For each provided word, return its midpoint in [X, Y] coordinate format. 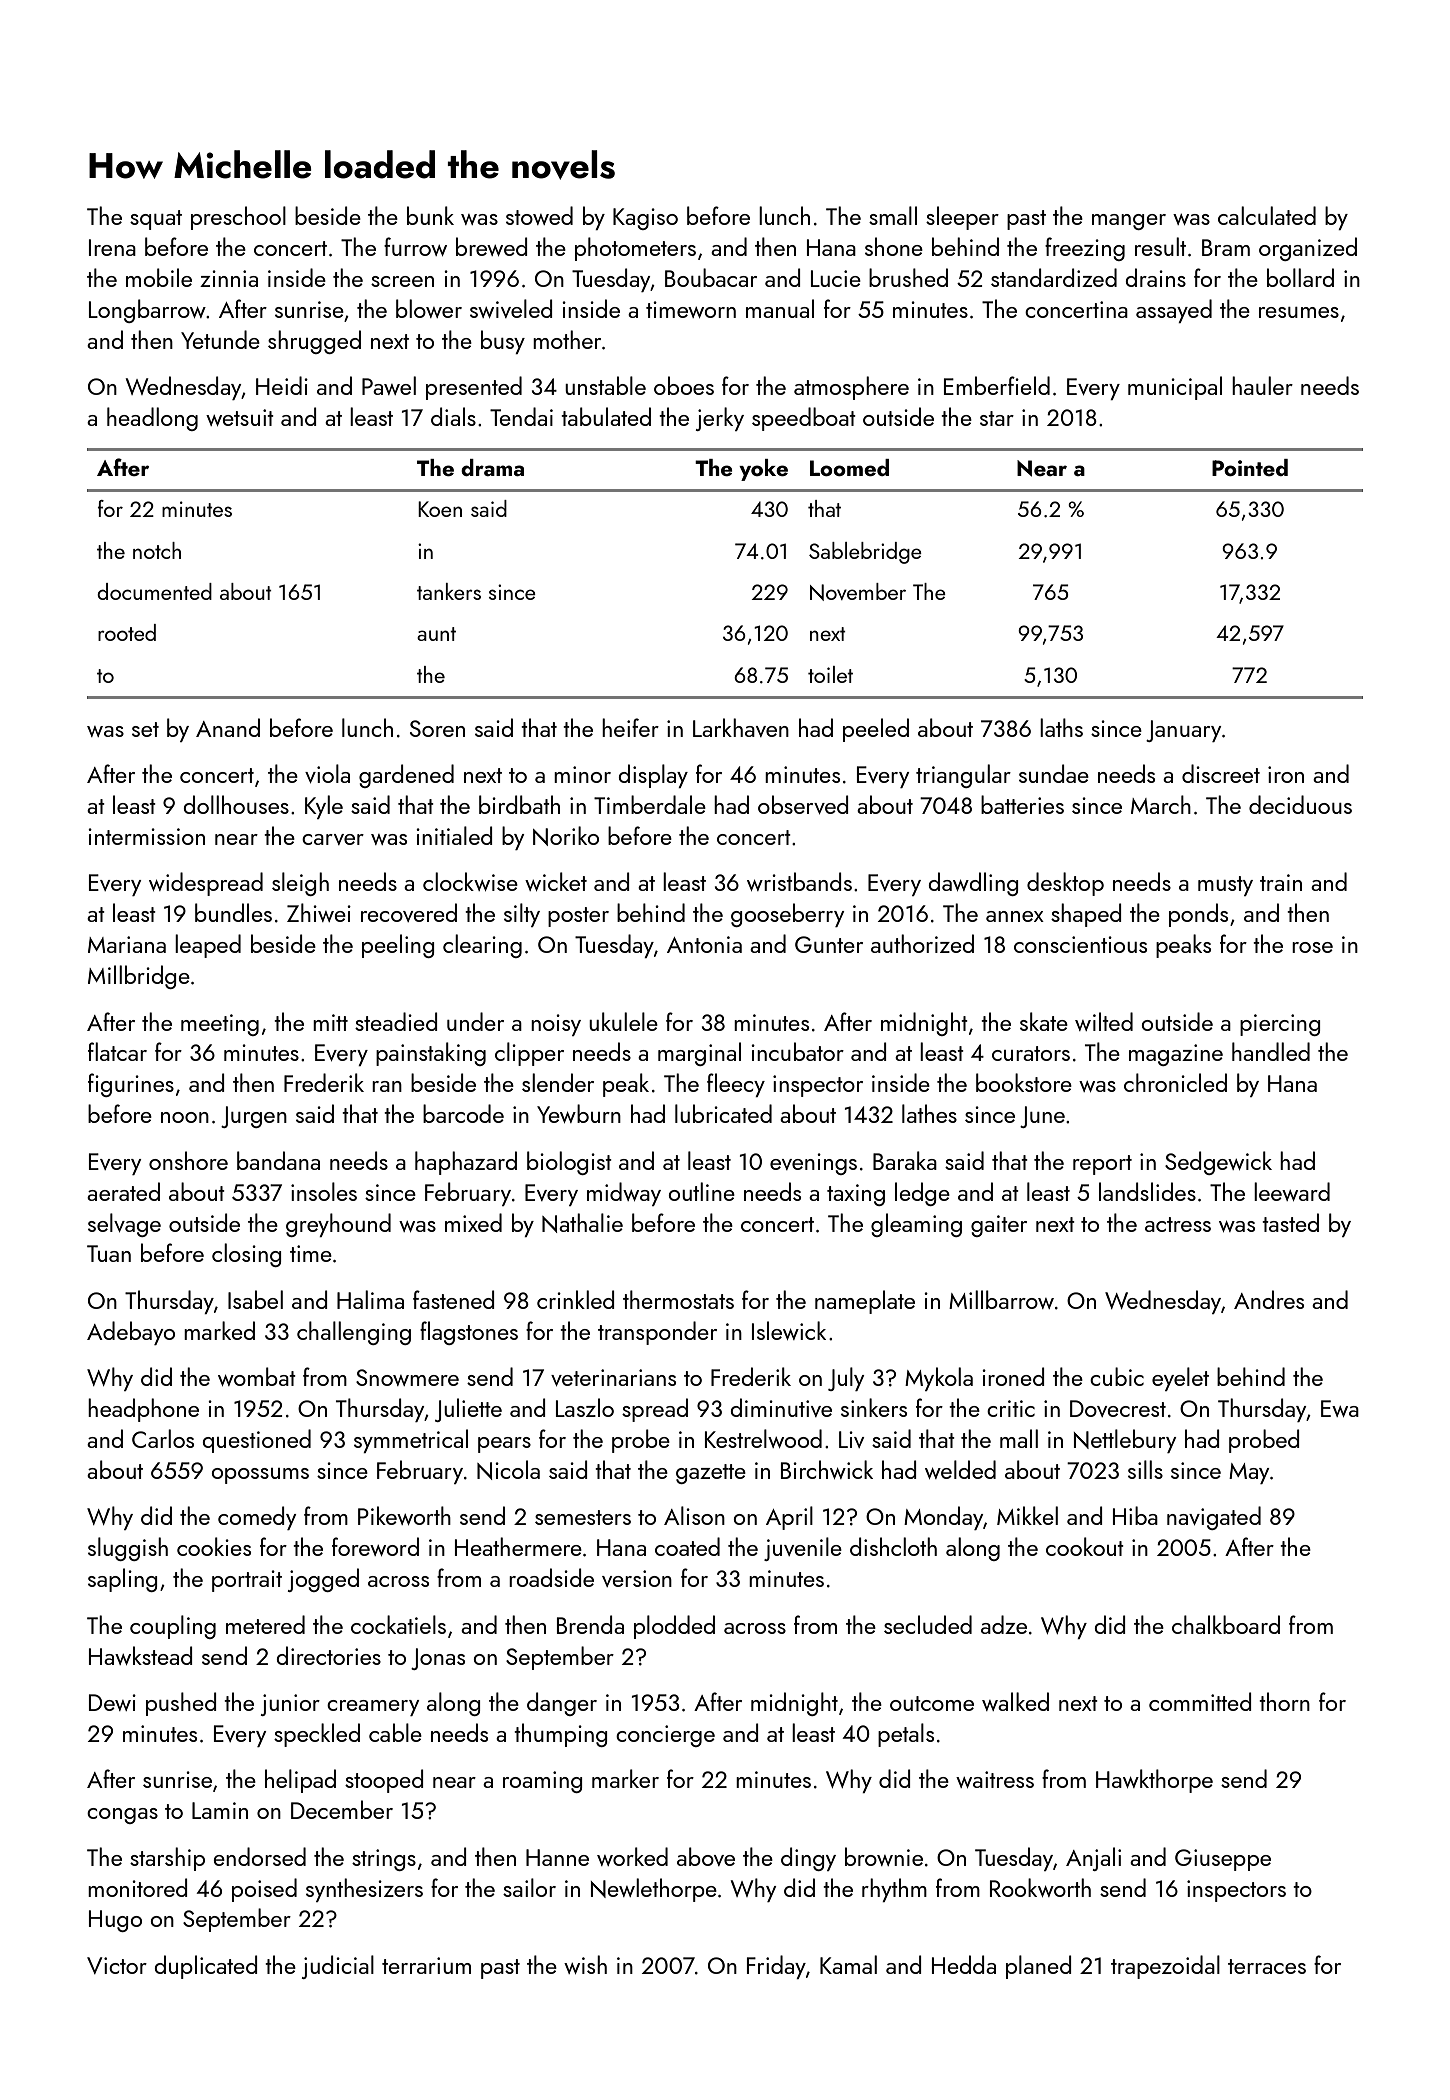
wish [585, 1964]
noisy [556, 1025]
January [1183, 731]
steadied [396, 1021]
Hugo [115, 1921]
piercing [1280, 1025]
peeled [876, 730]
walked [1015, 1701]
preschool [238, 218]
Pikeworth [404, 1515]
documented [154, 591]
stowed [539, 215]
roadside [551, 1577]
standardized [1054, 277]
